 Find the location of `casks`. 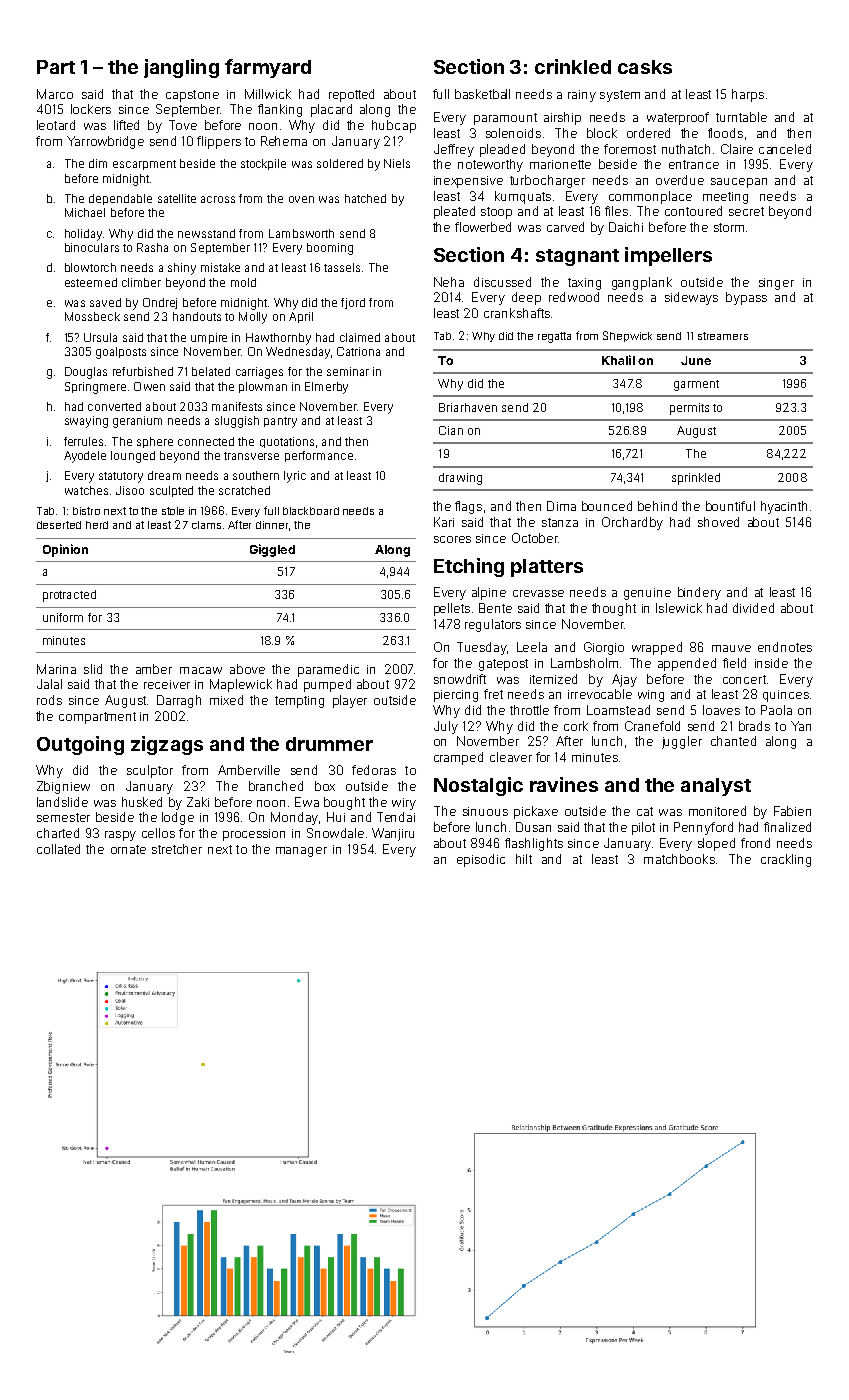

casks is located at coordinates (645, 67).
